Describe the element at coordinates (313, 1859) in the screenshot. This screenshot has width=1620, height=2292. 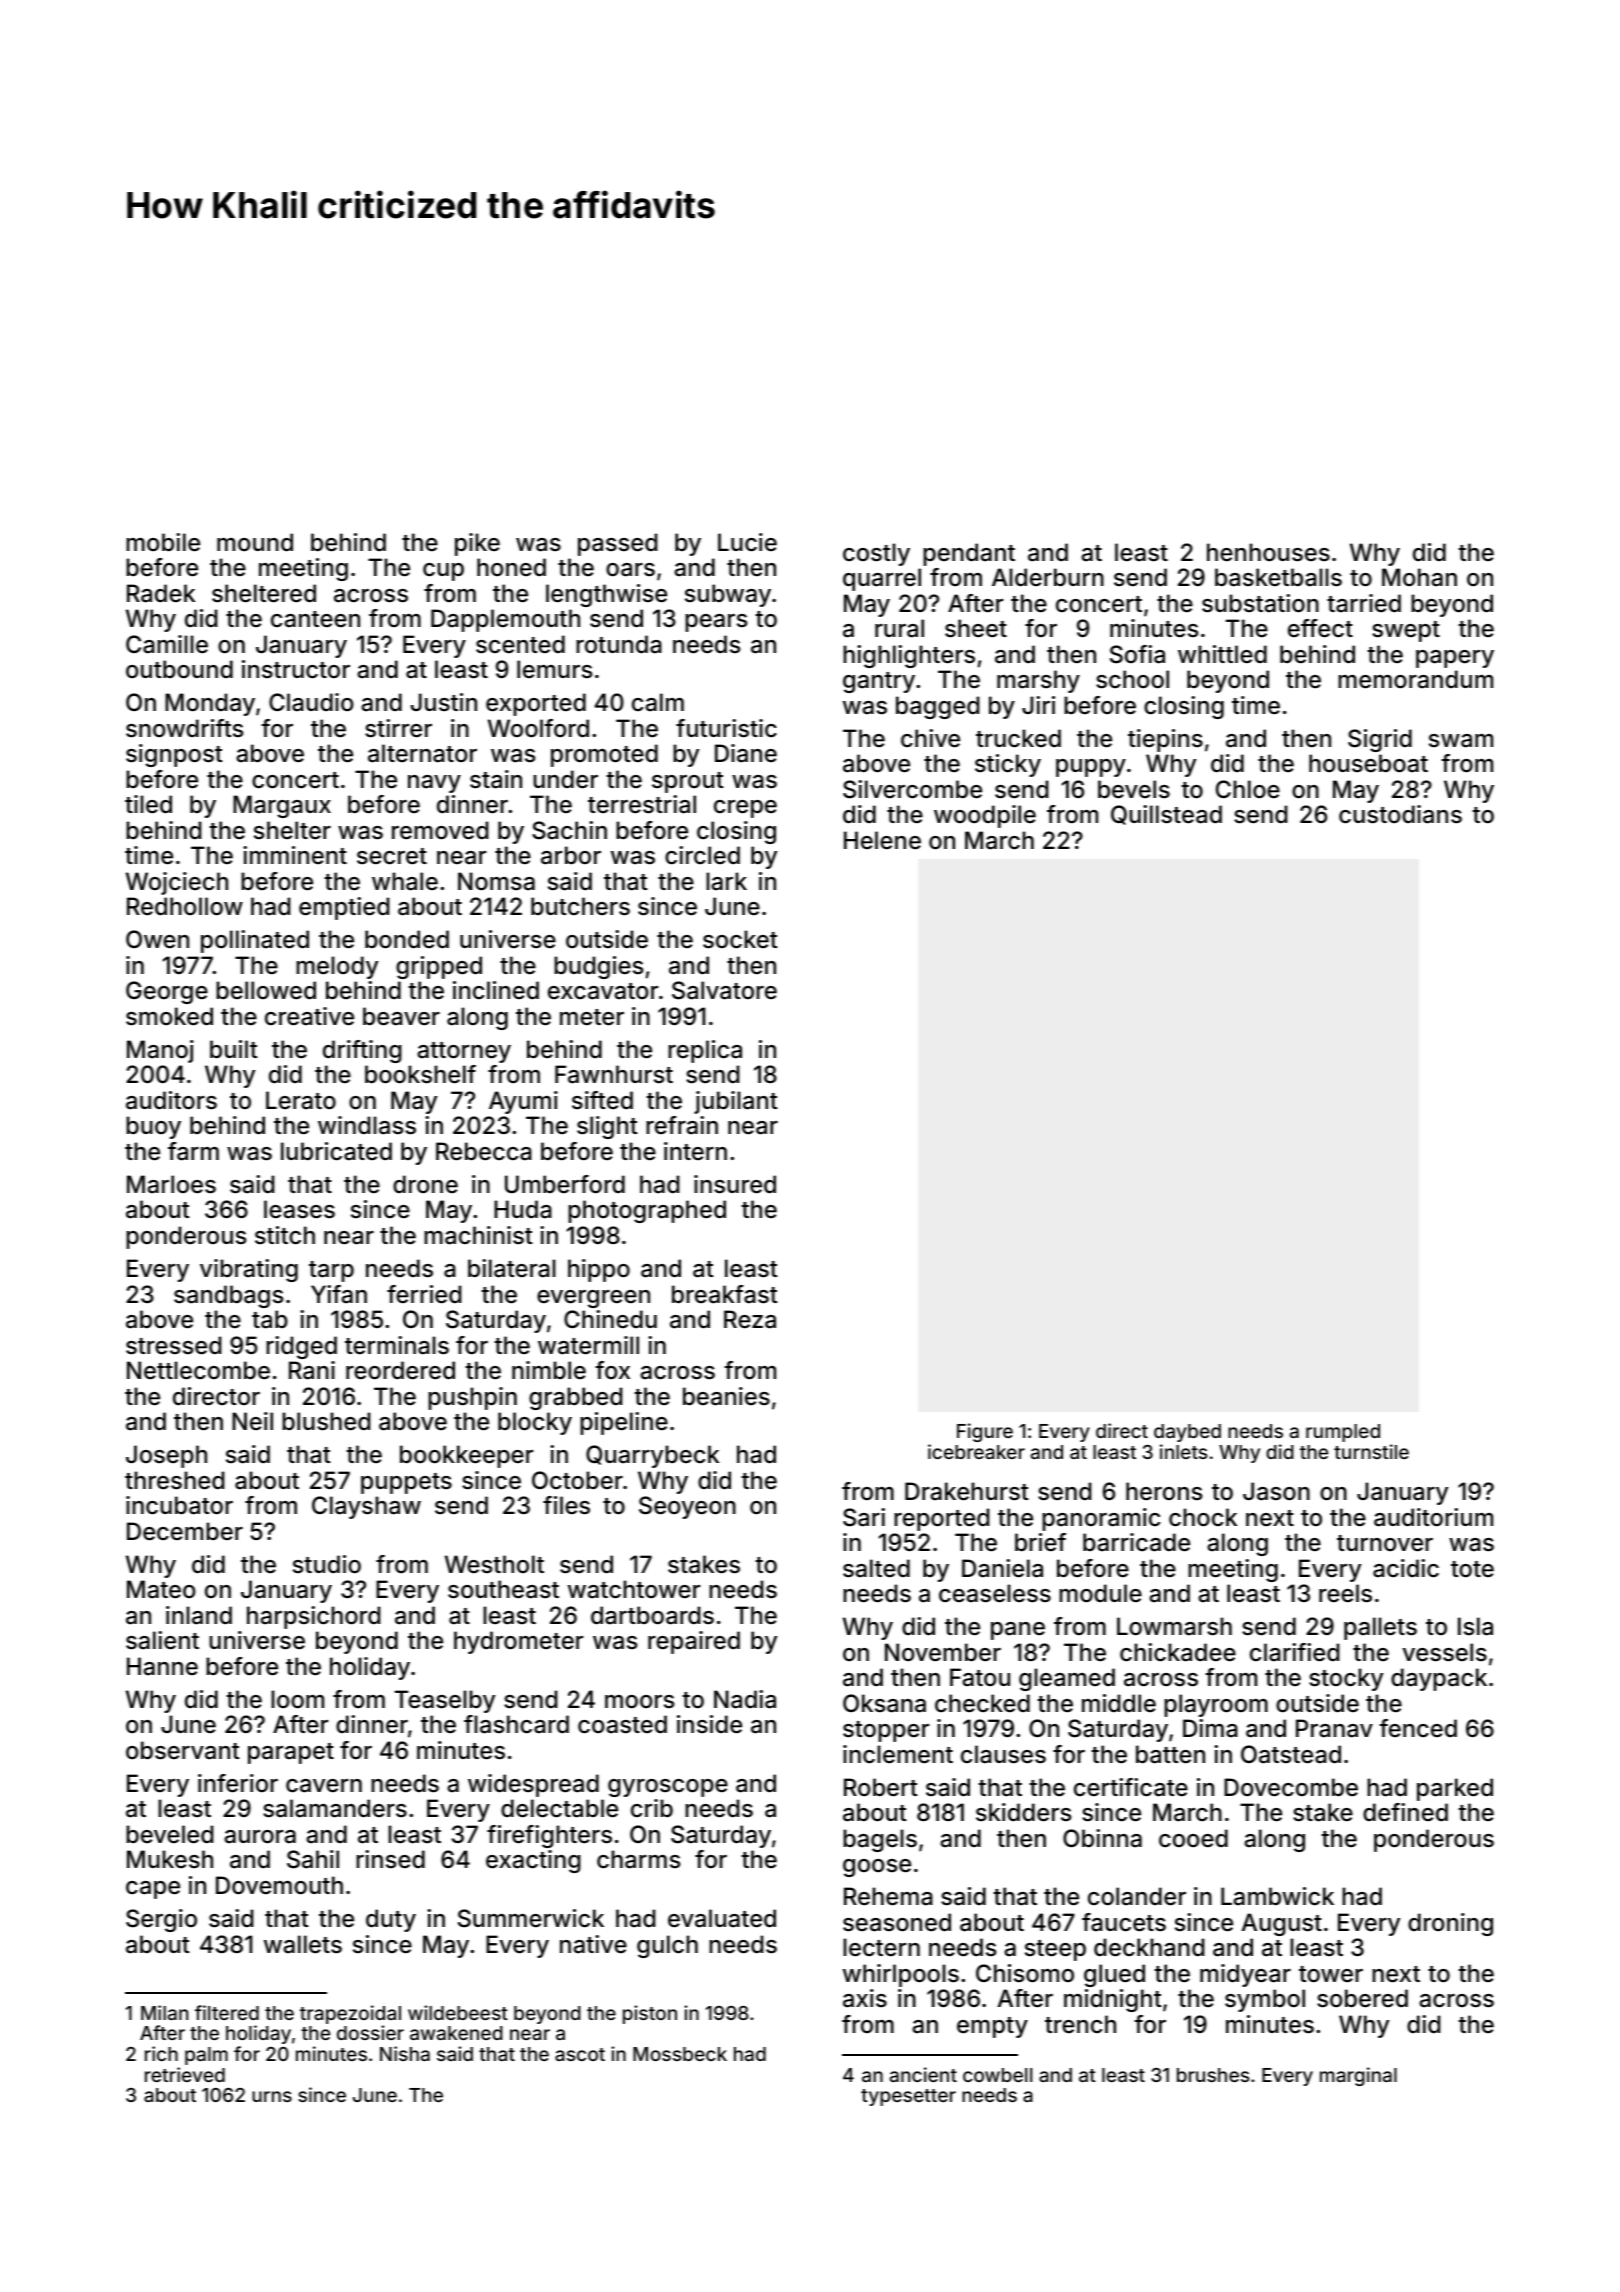
I see `Sahil` at that location.
